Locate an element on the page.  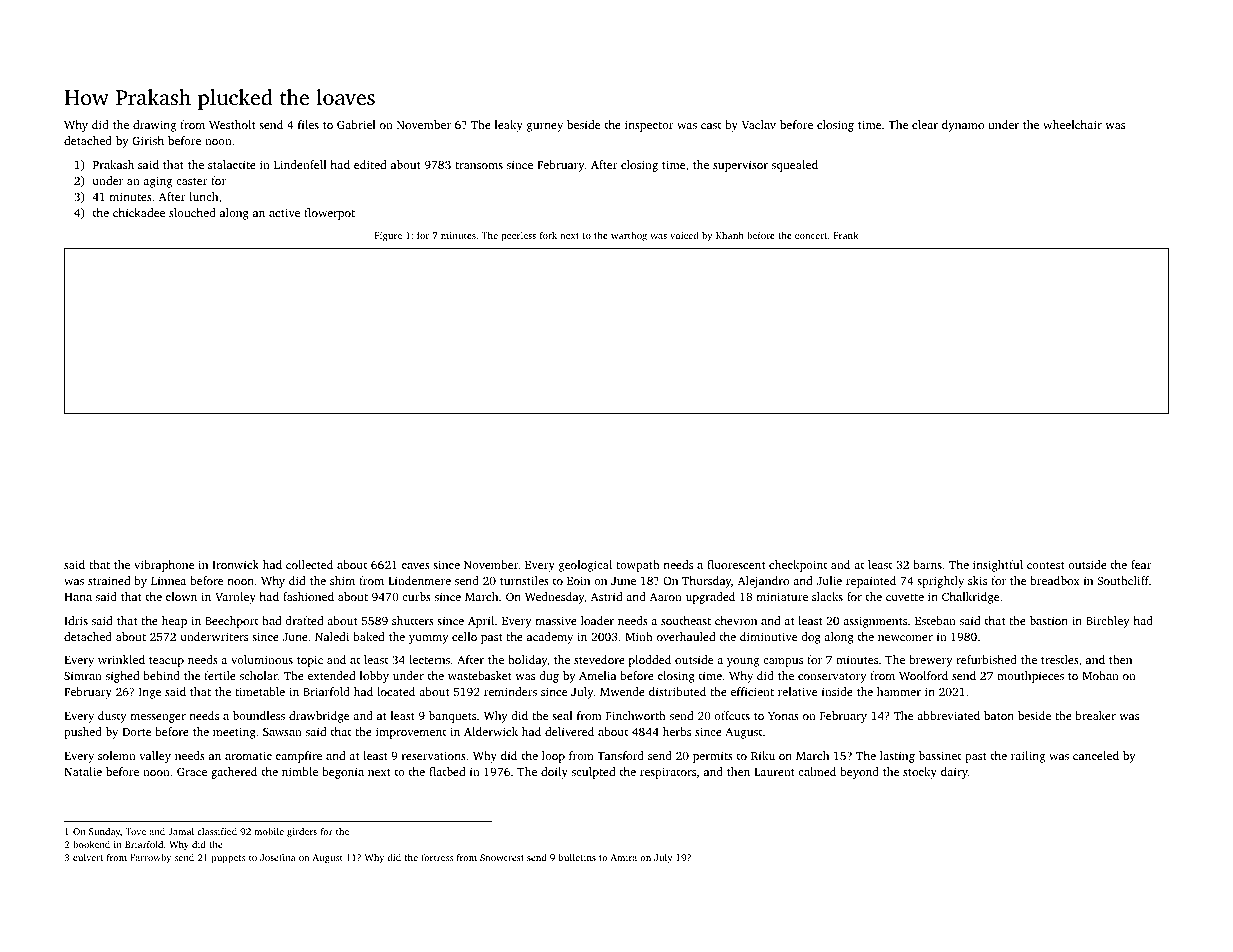
Amira is located at coordinates (624, 857).
